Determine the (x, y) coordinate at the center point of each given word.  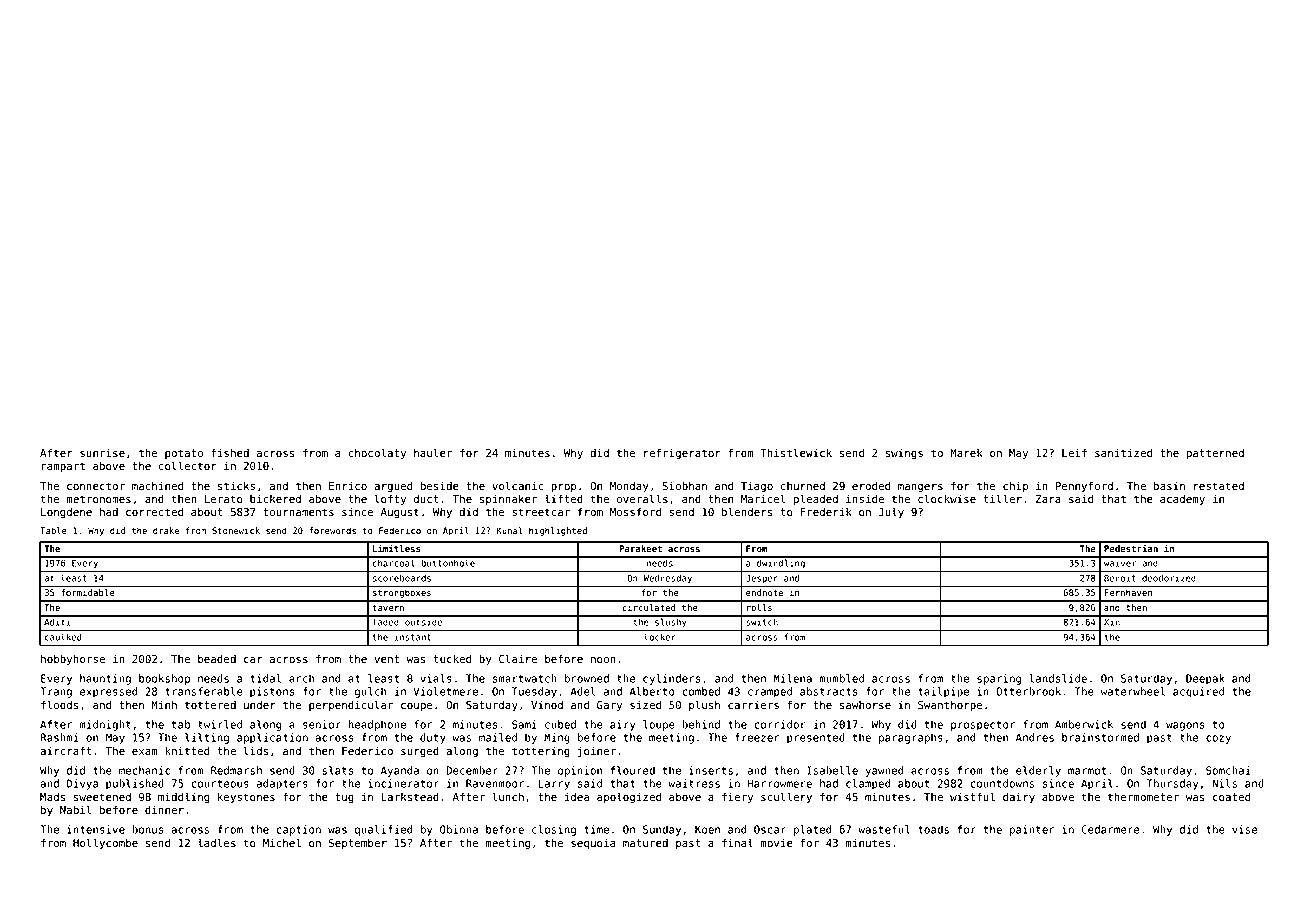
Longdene (66, 513)
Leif (1074, 453)
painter (1032, 830)
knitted (187, 750)
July (891, 513)
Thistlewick (796, 452)
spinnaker (508, 499)
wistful (972, 797)
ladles (217, 843)
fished (230, 453)
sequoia (593, 843)
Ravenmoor (495, 783)
